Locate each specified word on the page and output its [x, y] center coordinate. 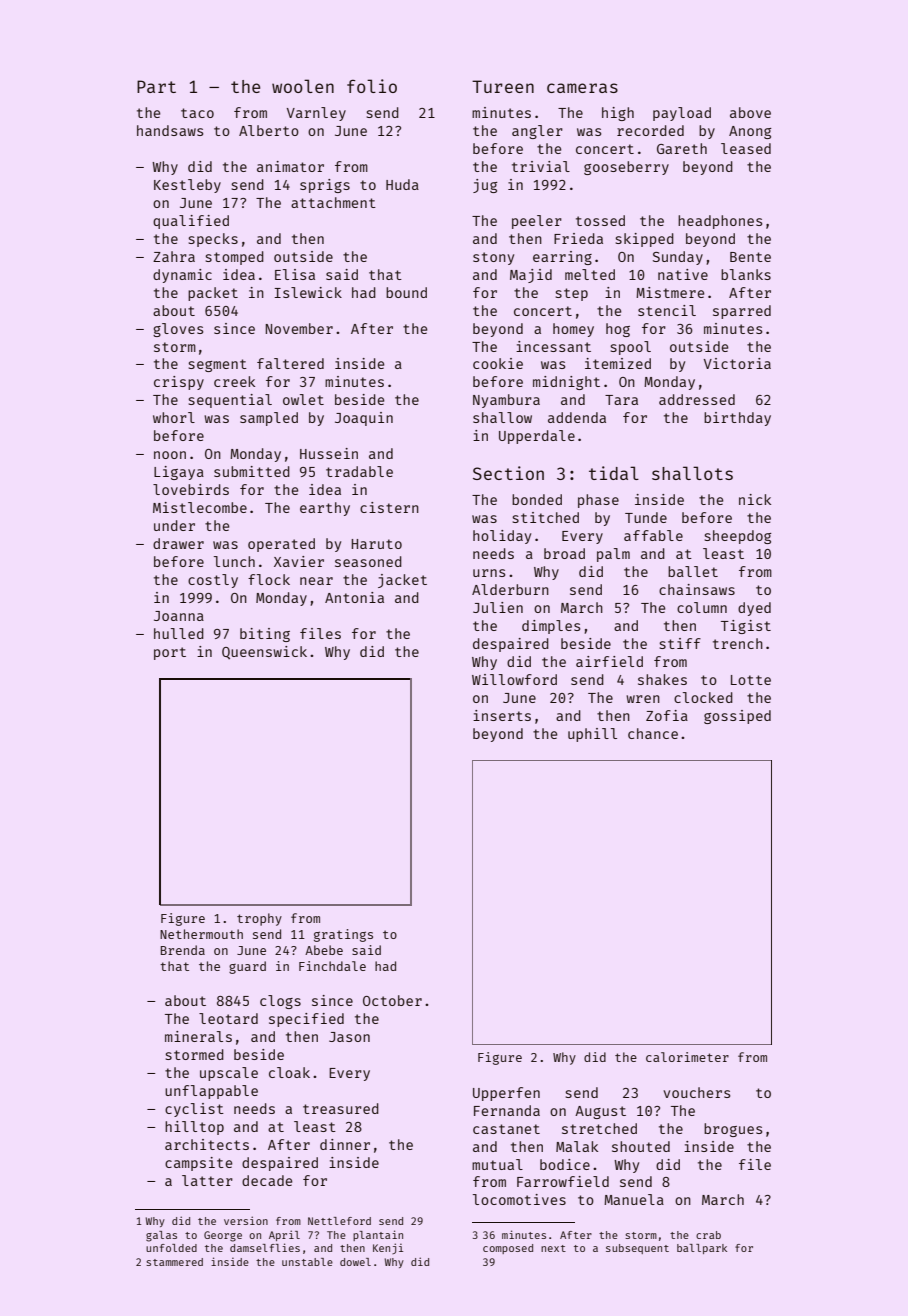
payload [682, 114]
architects [207, 1144]
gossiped [737, 717]
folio [372, 86]
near [316, 581]
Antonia [354, 597]
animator [290, 166]
